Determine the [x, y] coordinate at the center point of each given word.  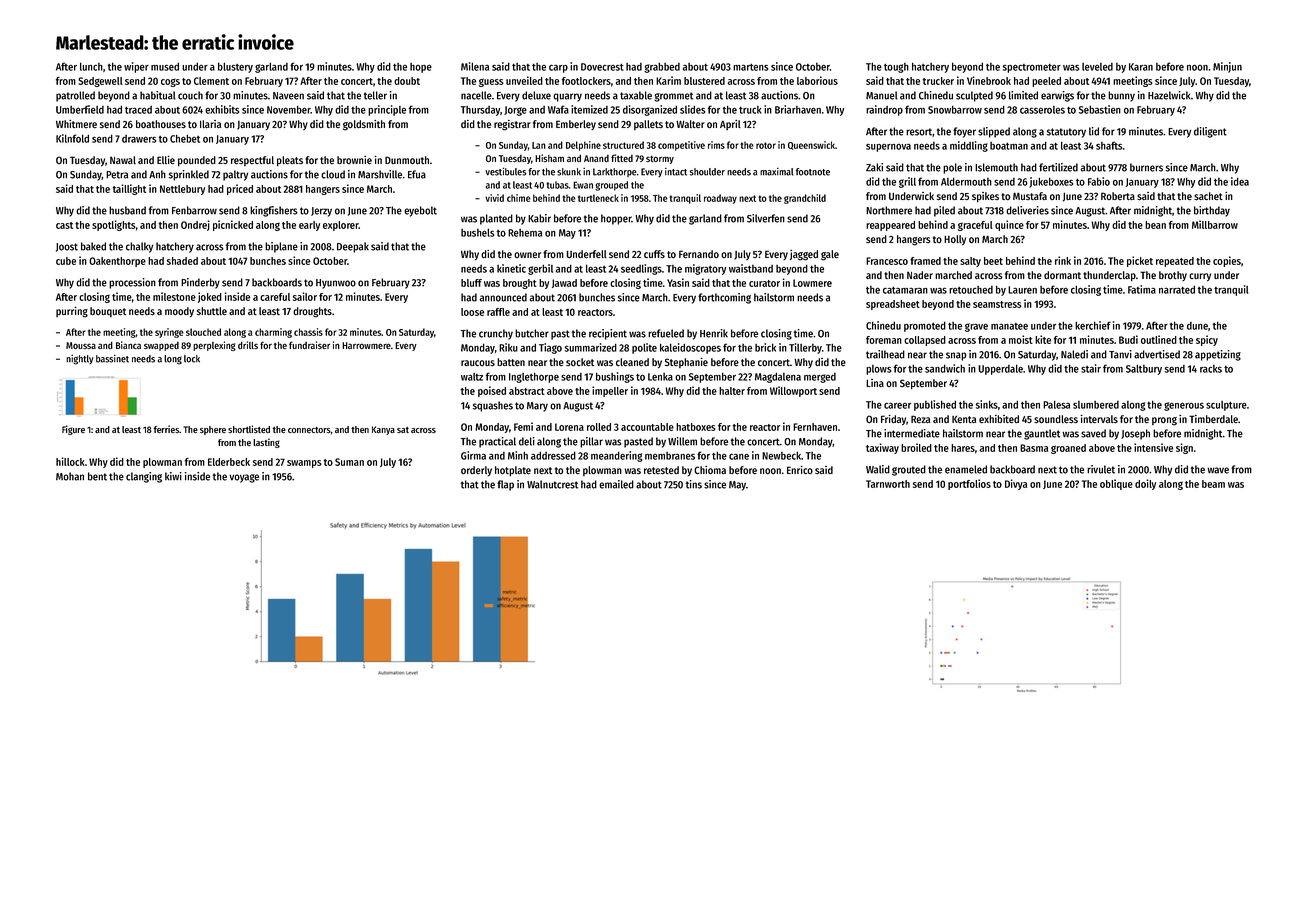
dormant [1062, 275]
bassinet [112, 359]
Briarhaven [798, 109]
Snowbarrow [955, 109]
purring [72, 312]
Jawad [564, 283]
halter [732, 391]
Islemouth [996, 167]
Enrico [800, 470]
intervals [1099, 419]
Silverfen [766, 218]
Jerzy [321, 212]
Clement [211, 81]
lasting [266, 443]
